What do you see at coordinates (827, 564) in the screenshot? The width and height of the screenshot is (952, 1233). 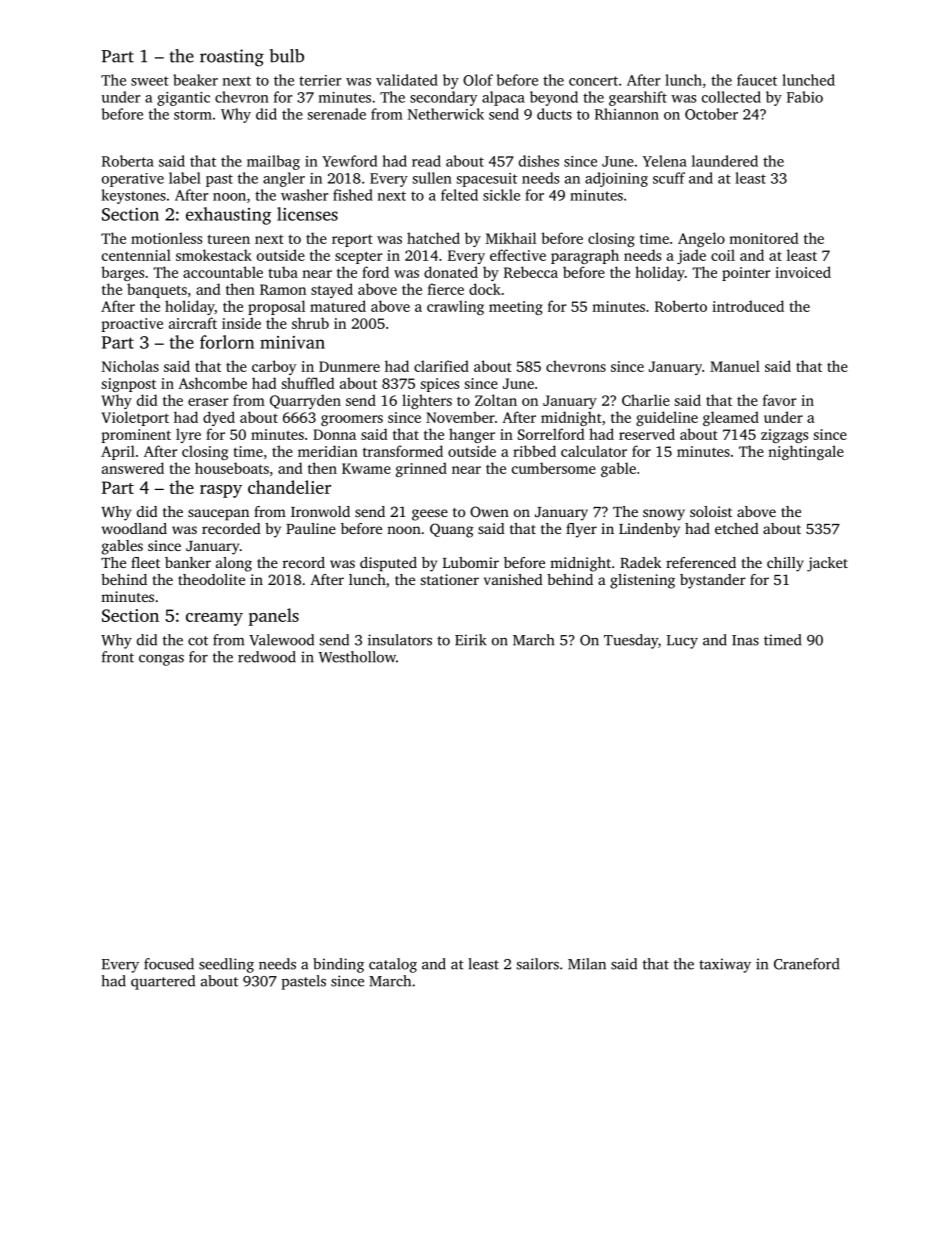 I see `jacket` at bounding box center [827, 564].
